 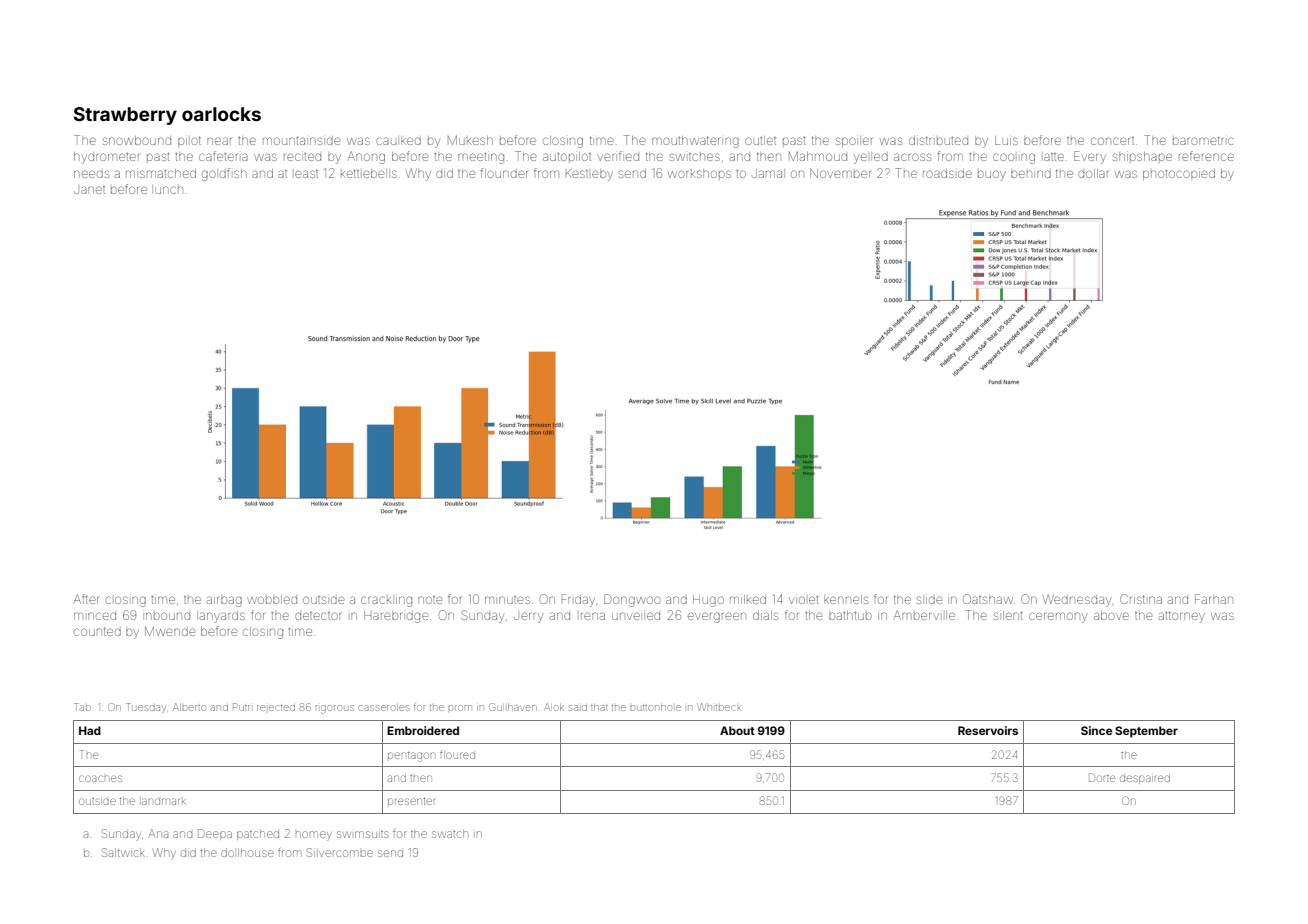 I want to click on Kestleby, so click(x=589, y=175).
